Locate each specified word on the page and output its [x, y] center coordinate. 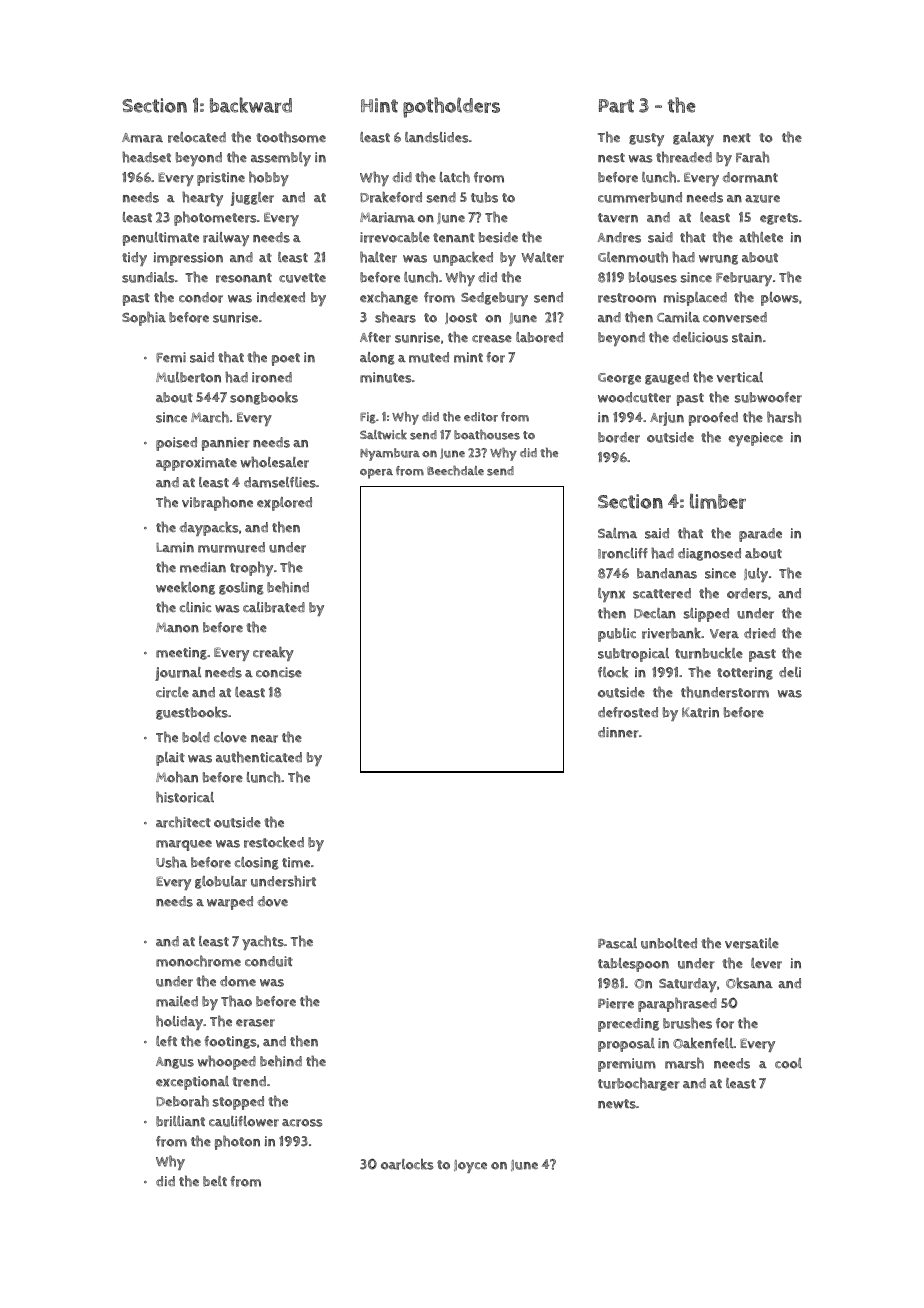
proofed [713, 419]
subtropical [633, 655]
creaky [273, 653]
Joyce [470, 1166]
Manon [177, 627]
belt [215, 1181]
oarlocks [407, 1164]
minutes [386, 377]
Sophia [144, 318]
